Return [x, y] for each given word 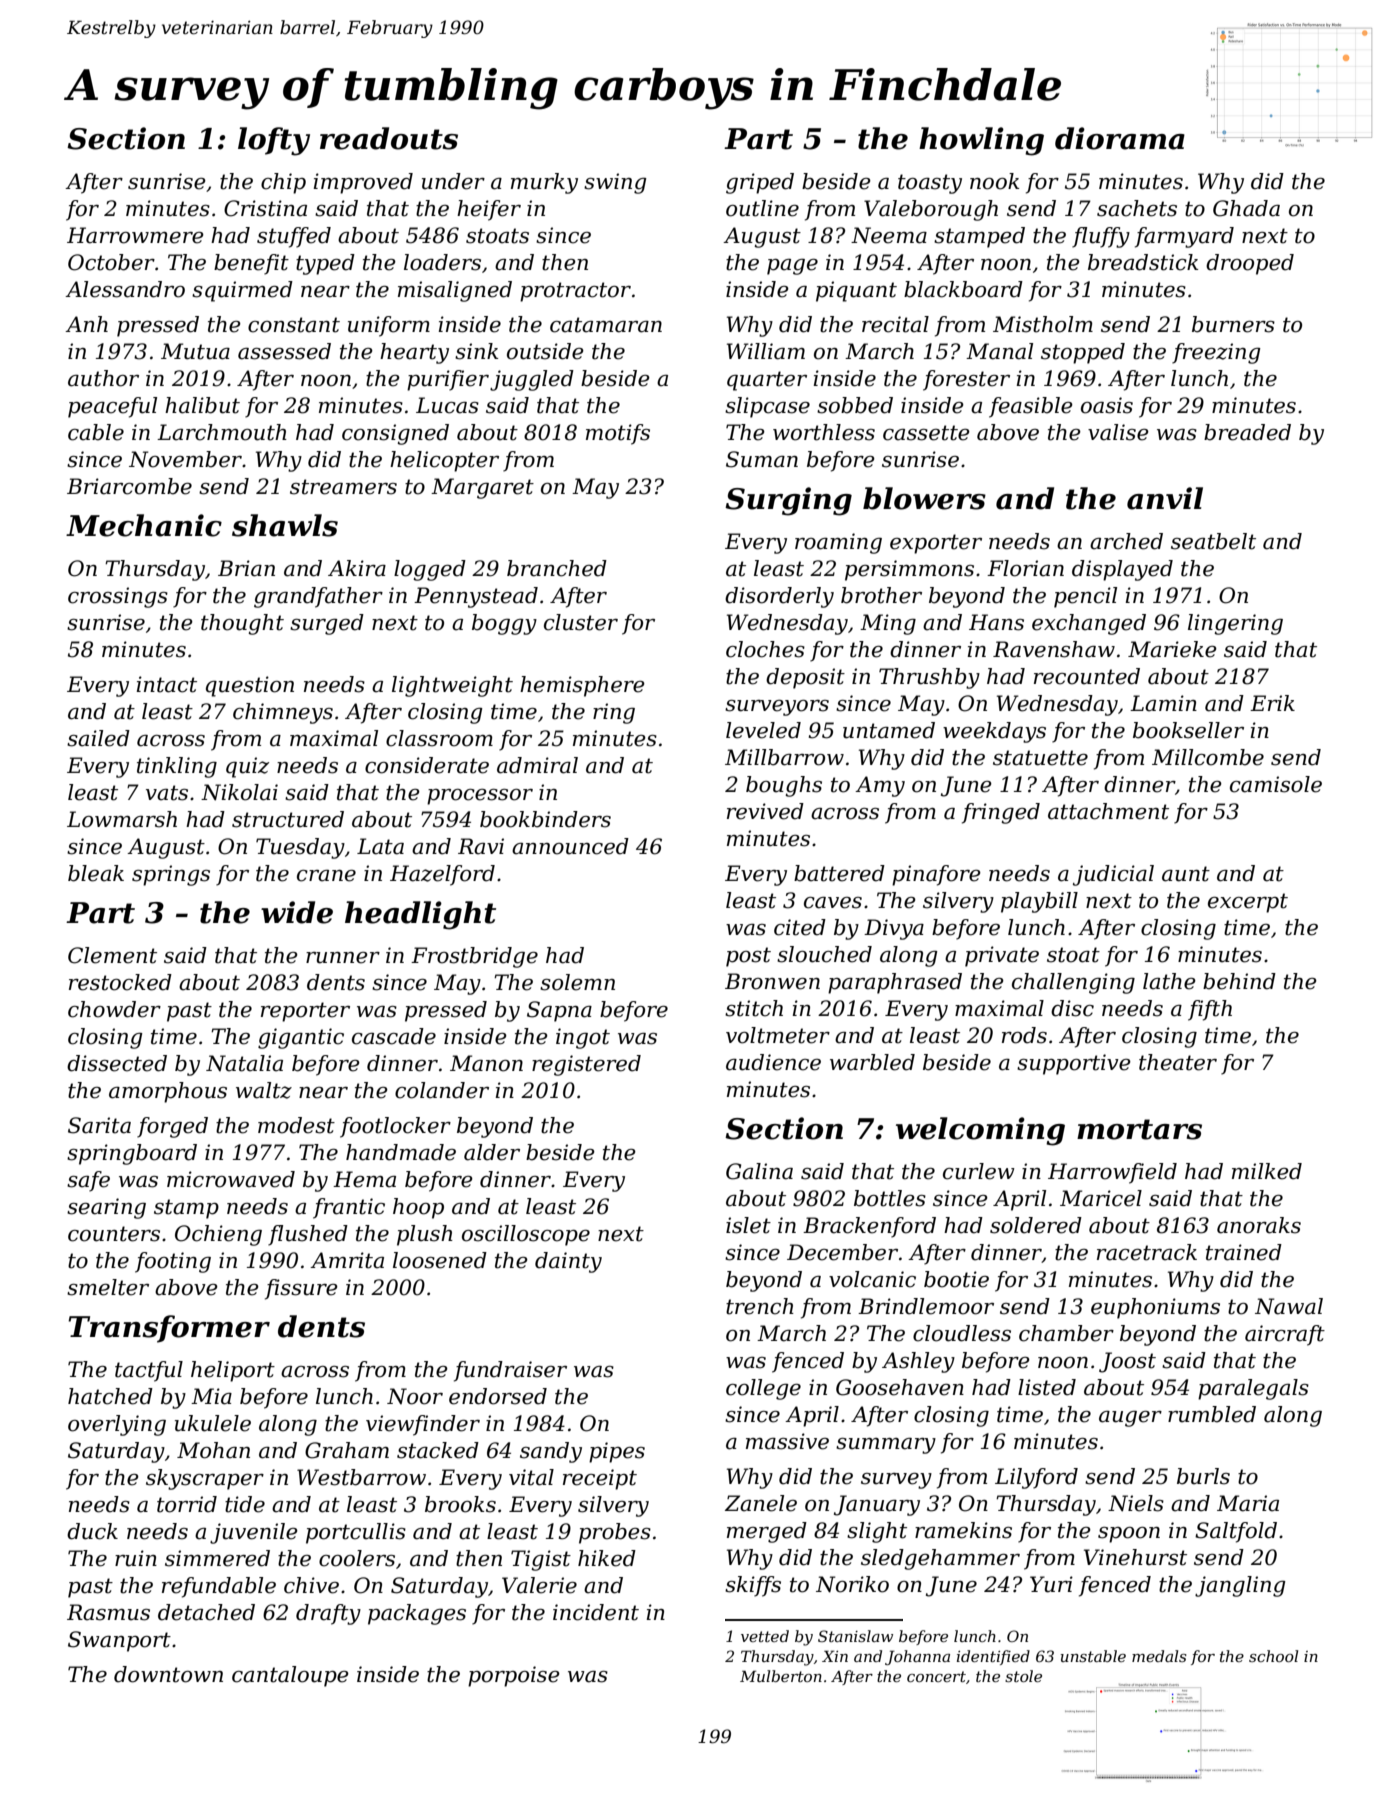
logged [430, 570]
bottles [890, 1198]
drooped [1250, 264]
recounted [1087, 676]
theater [1178, 1062]
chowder [114, 1009]
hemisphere [582, 686]
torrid [187, 1504]
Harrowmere [135, 235]
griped [760, 183]
